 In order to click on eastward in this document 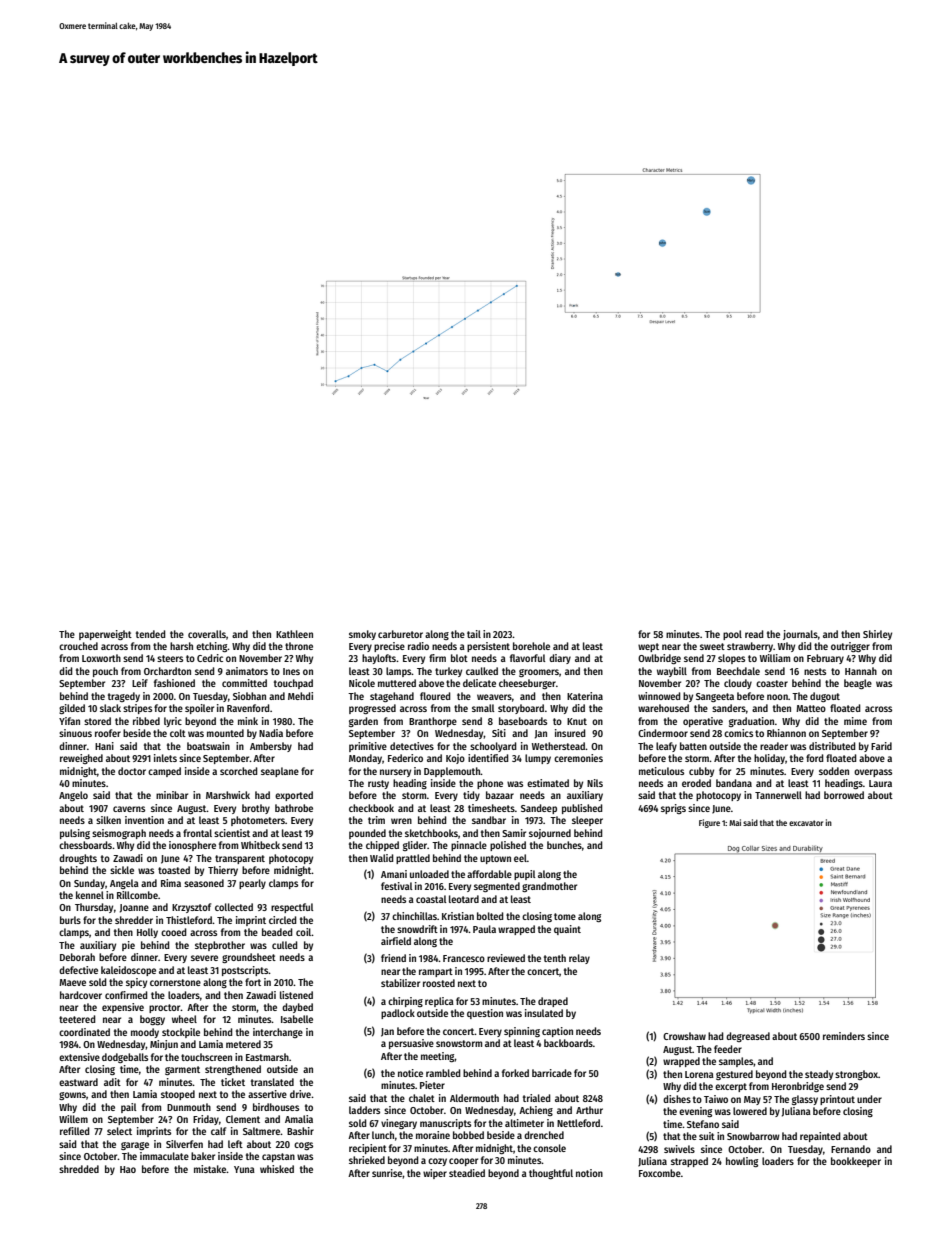, I will do `click(78, 1082)`.
